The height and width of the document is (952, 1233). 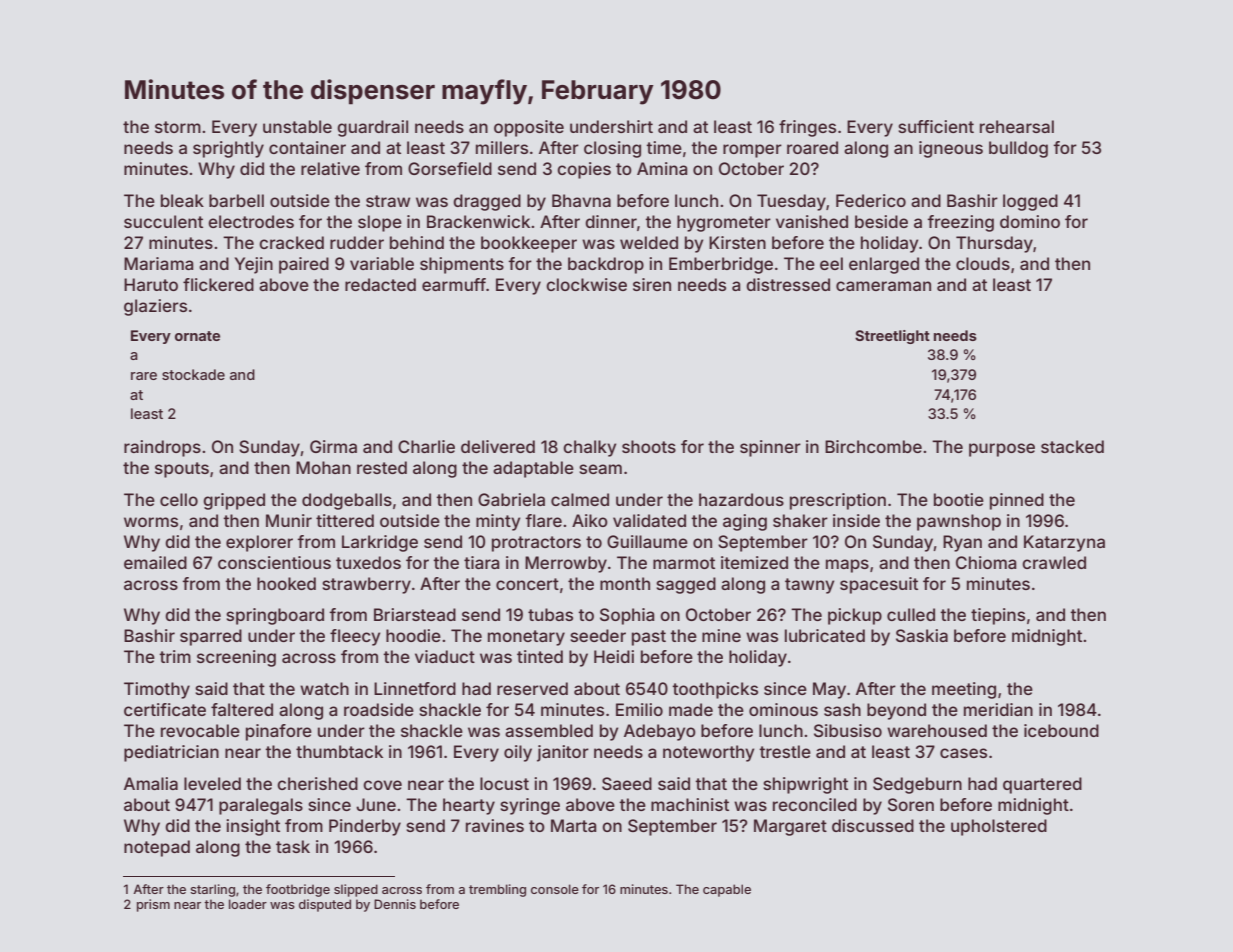 I want to click on Streetlight, so click(x=892, y=337).
